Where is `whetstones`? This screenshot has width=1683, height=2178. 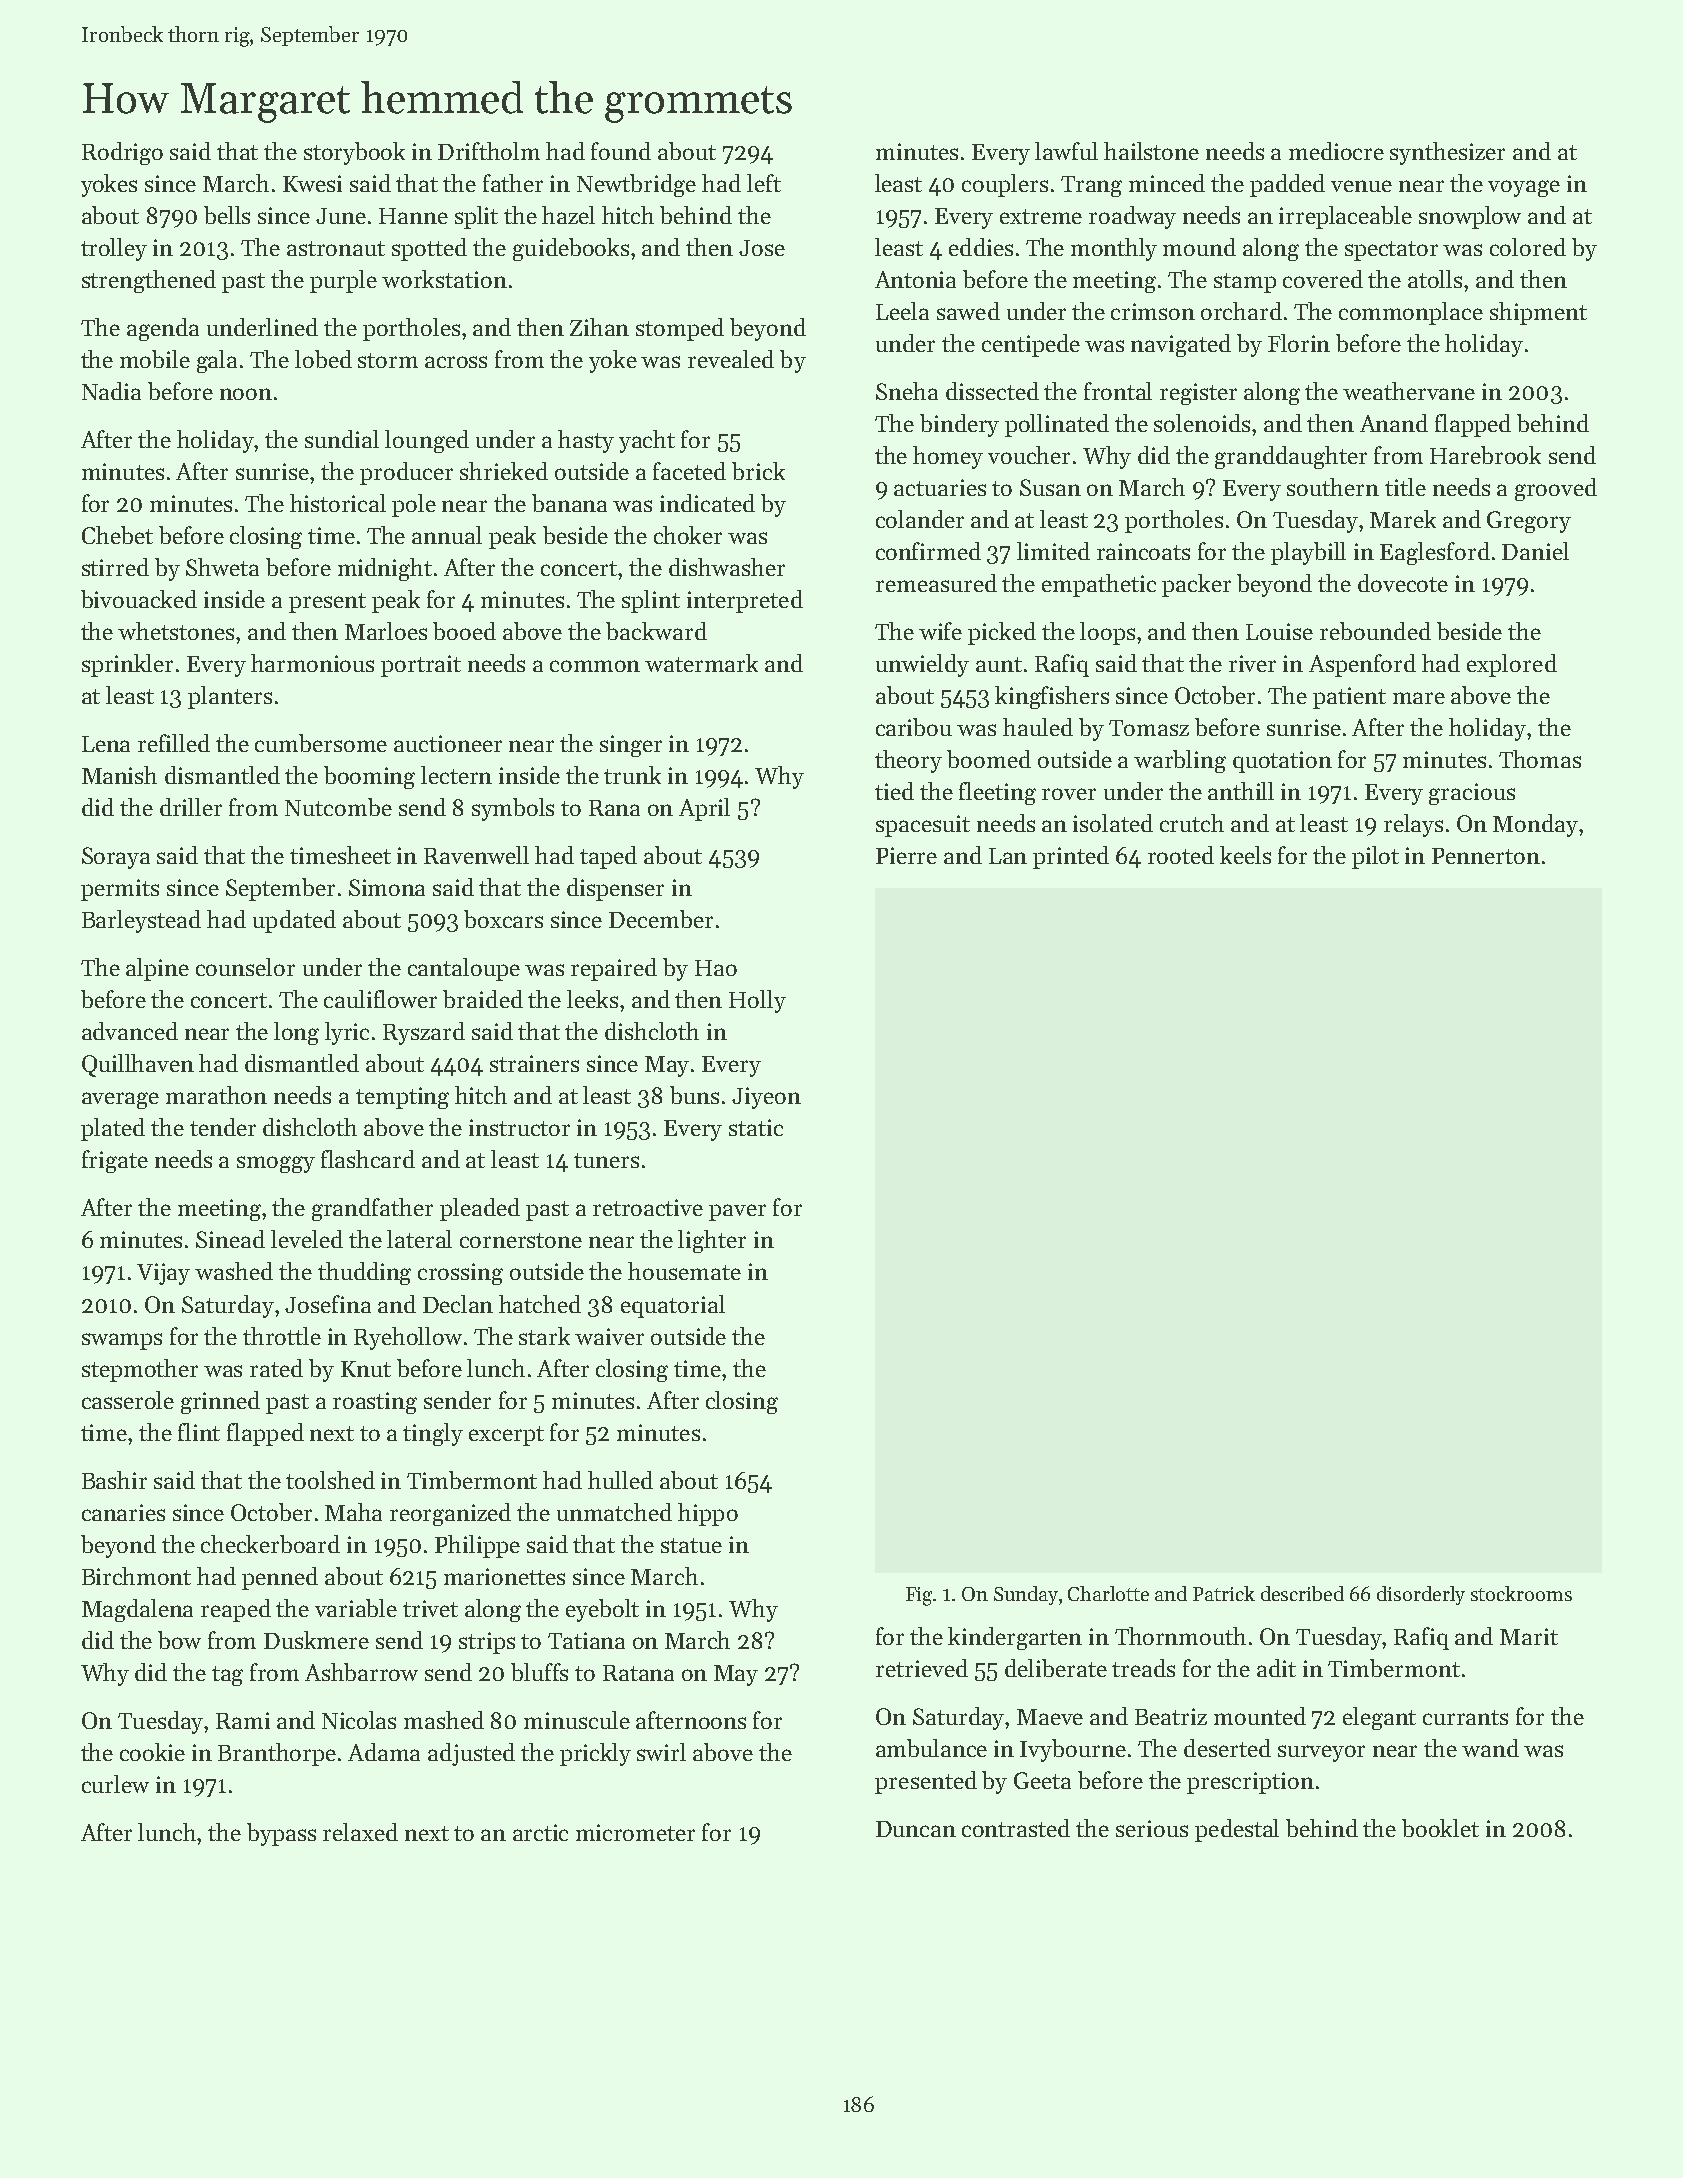 whetstones is located at coordinates (176, 631).
